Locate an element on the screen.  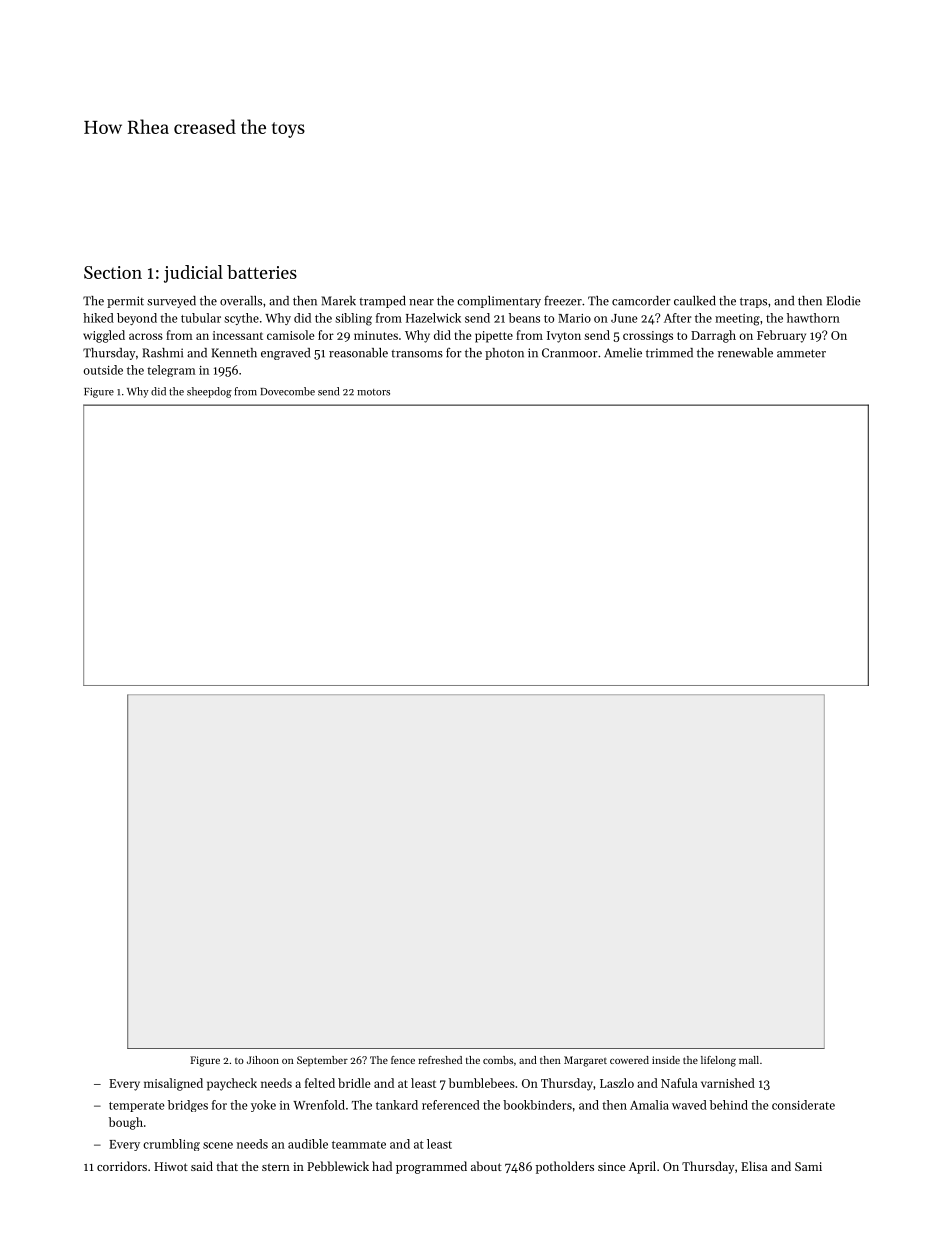
about is located at coordinates (486, 1166).
